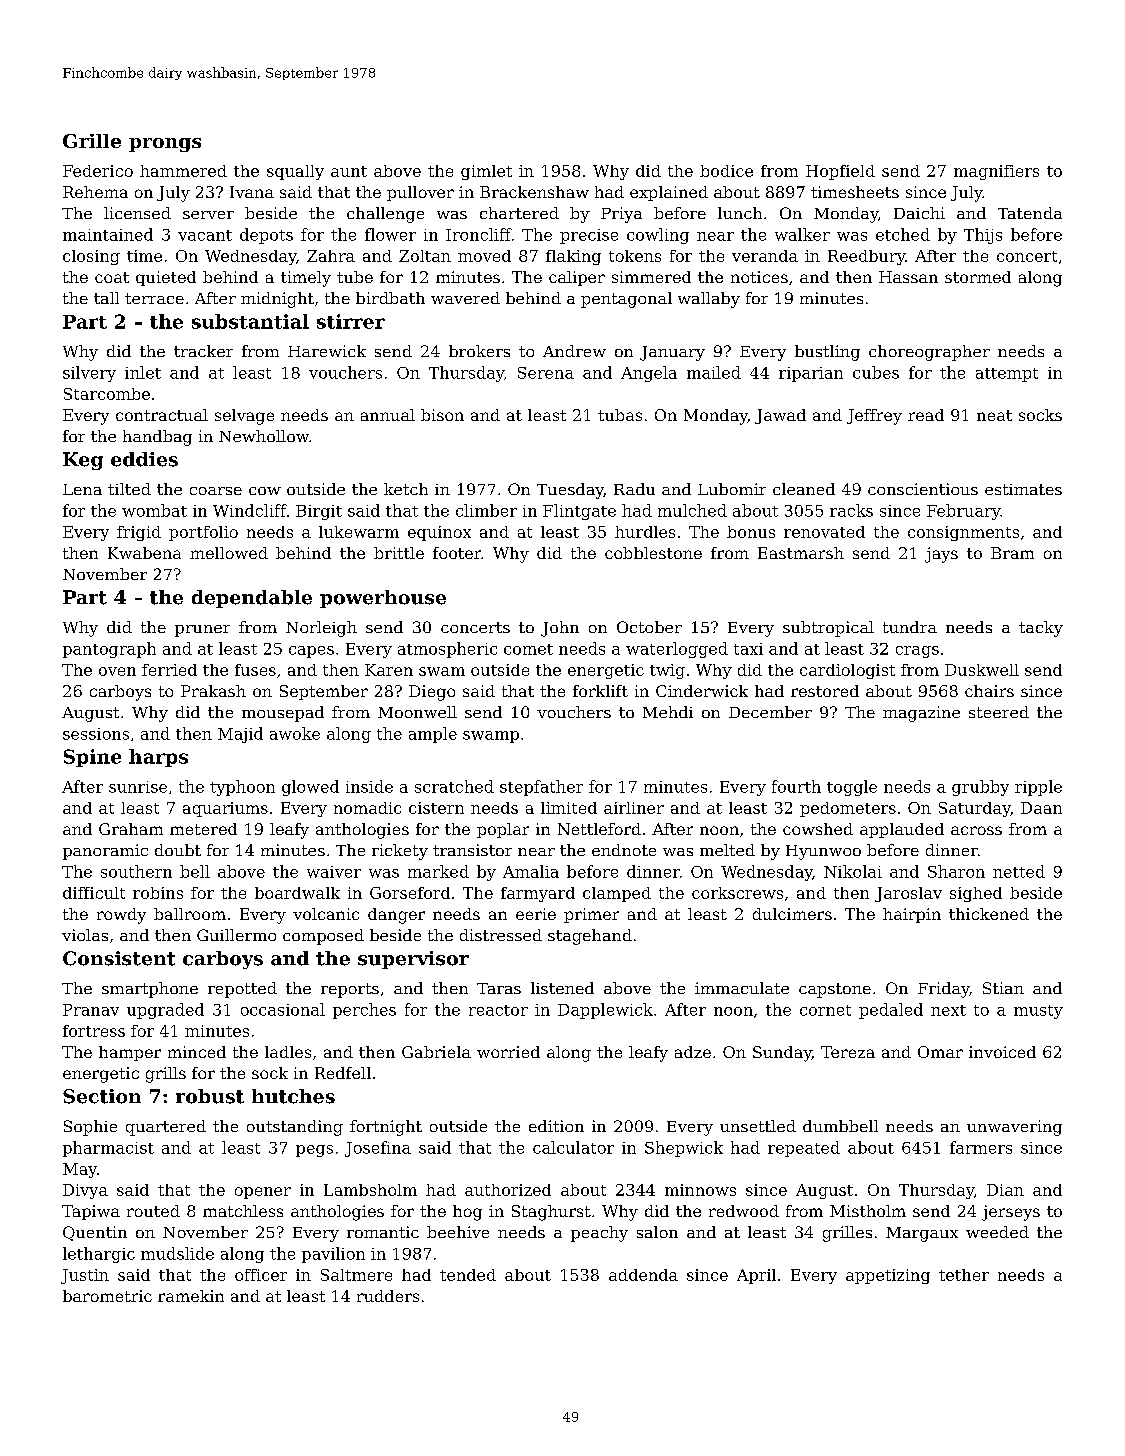 The width and height of the screenshot is (1125, 1456). What do you see at coordinates (501, 935) in the screenshot?
I see `distressed` at bounding box center [501, 935].
